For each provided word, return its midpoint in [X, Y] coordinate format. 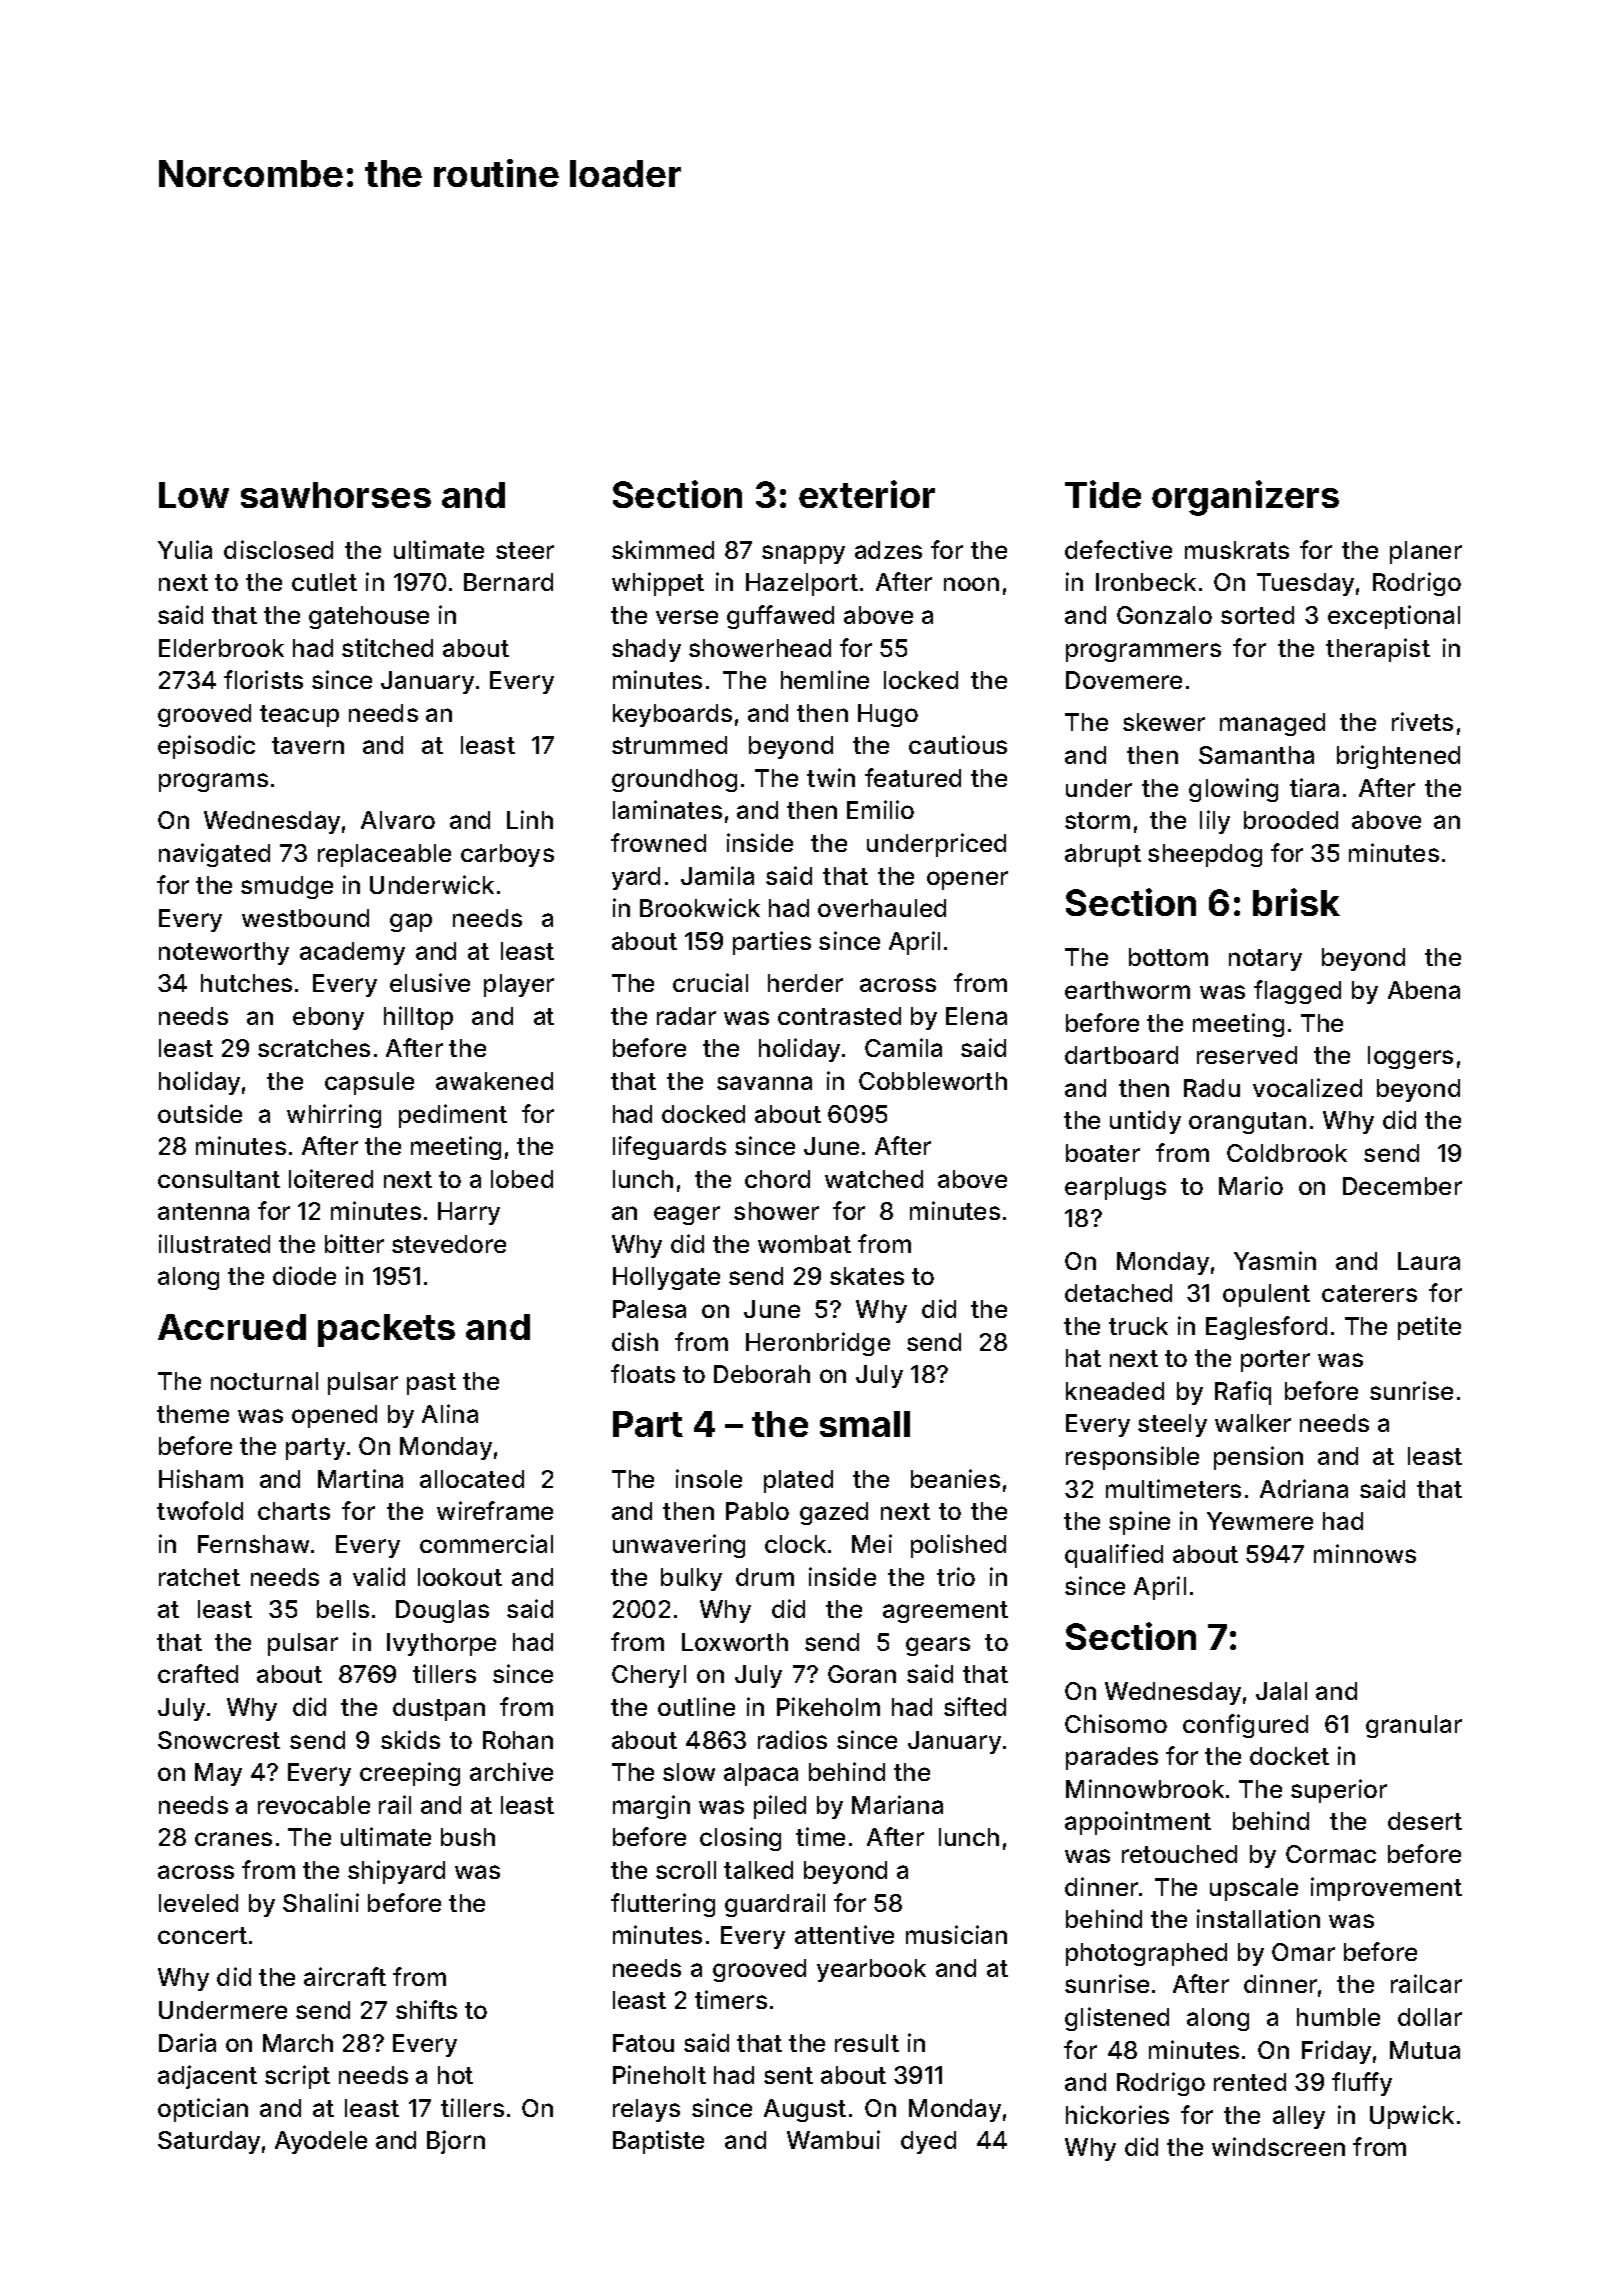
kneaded [1115, 1391]
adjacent [207, 2077]
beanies [955, 1478]
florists [263, 679]
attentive [844, 1934]
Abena [1424, 990]
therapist [1378, 650]
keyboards [672, 715]
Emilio [880, 809]
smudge [287, 887]
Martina [360, 1478]
